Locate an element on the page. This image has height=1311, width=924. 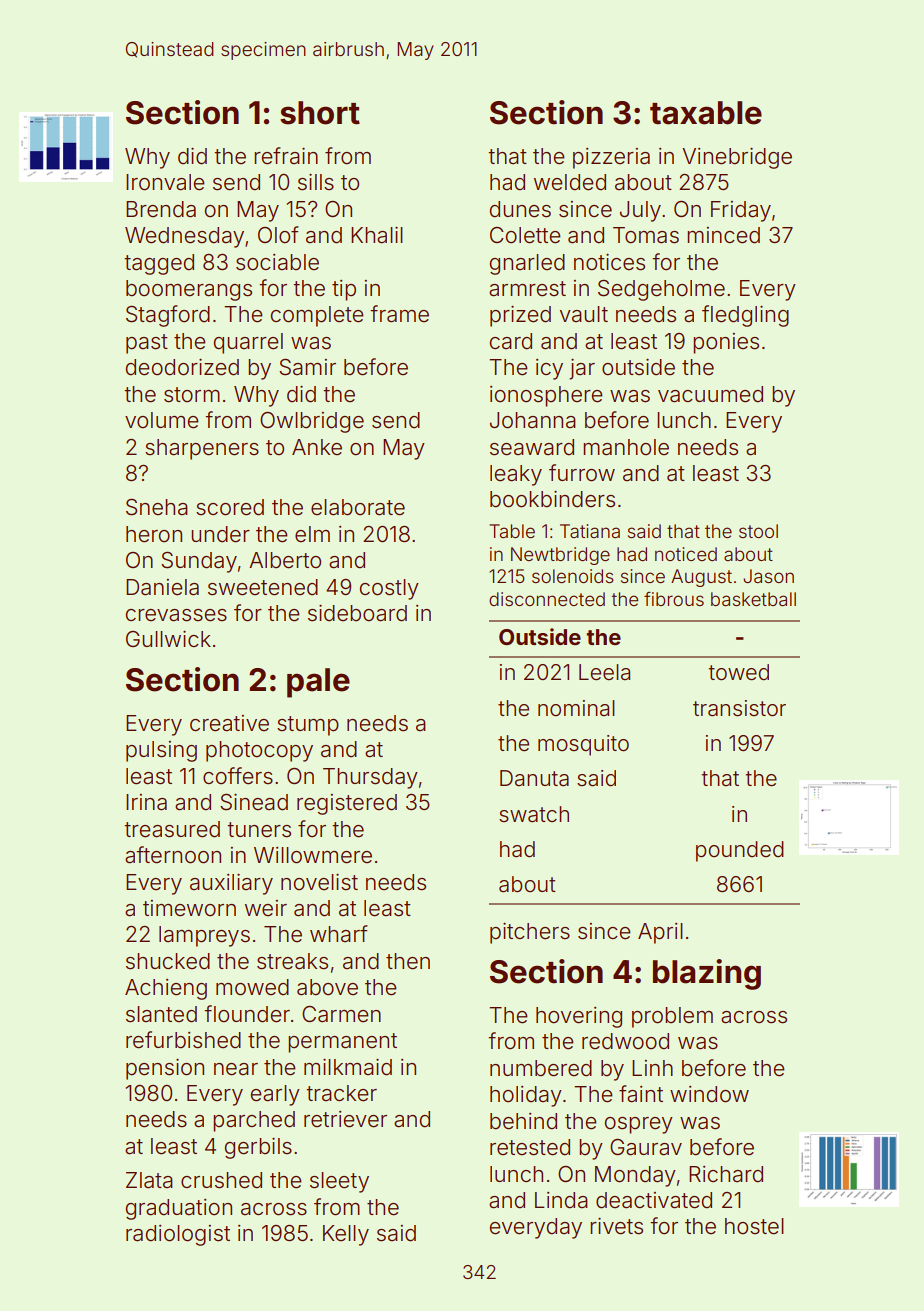
pizzeria is located at coordinates (611, 158).
